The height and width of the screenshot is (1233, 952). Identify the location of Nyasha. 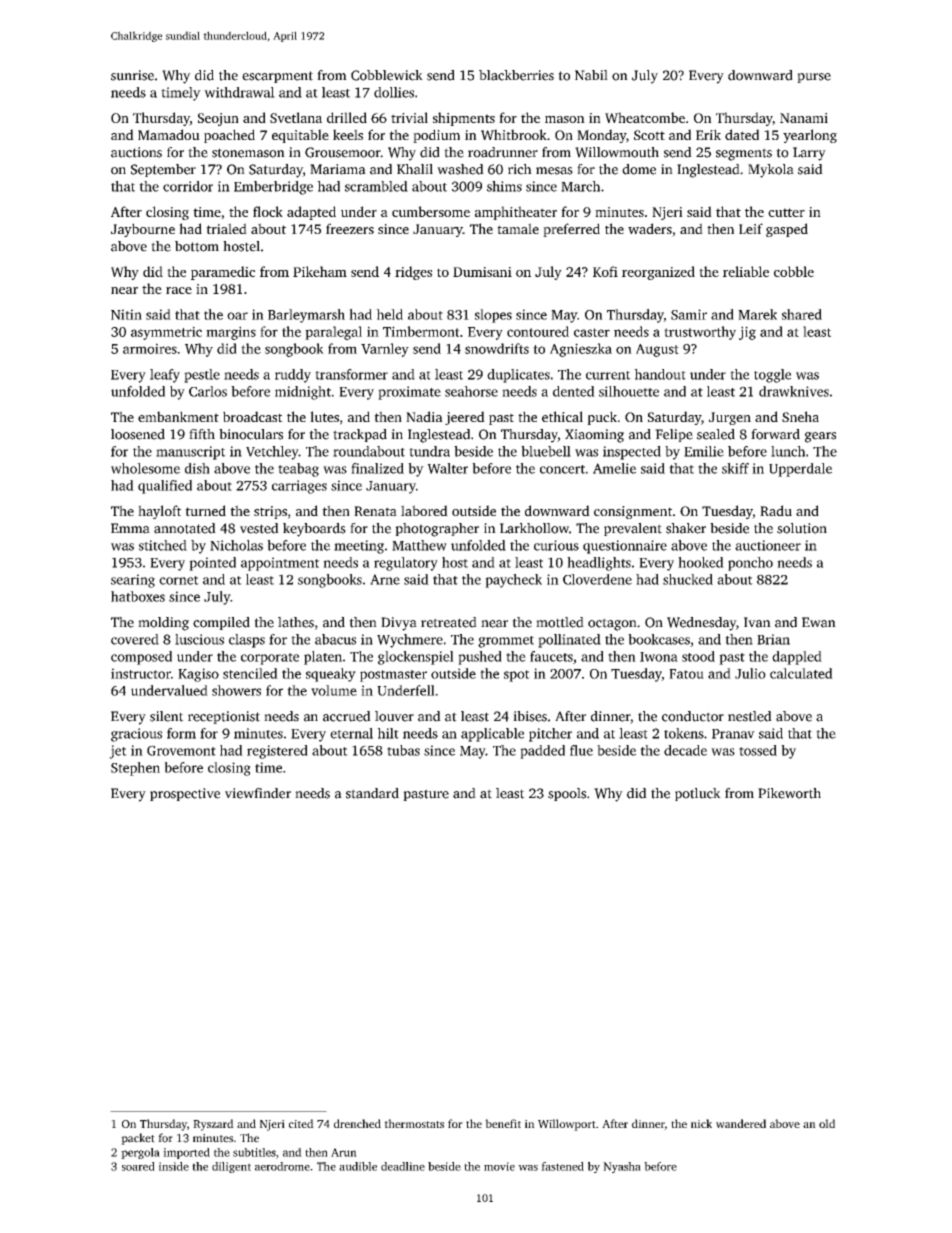
(622, 1167).
